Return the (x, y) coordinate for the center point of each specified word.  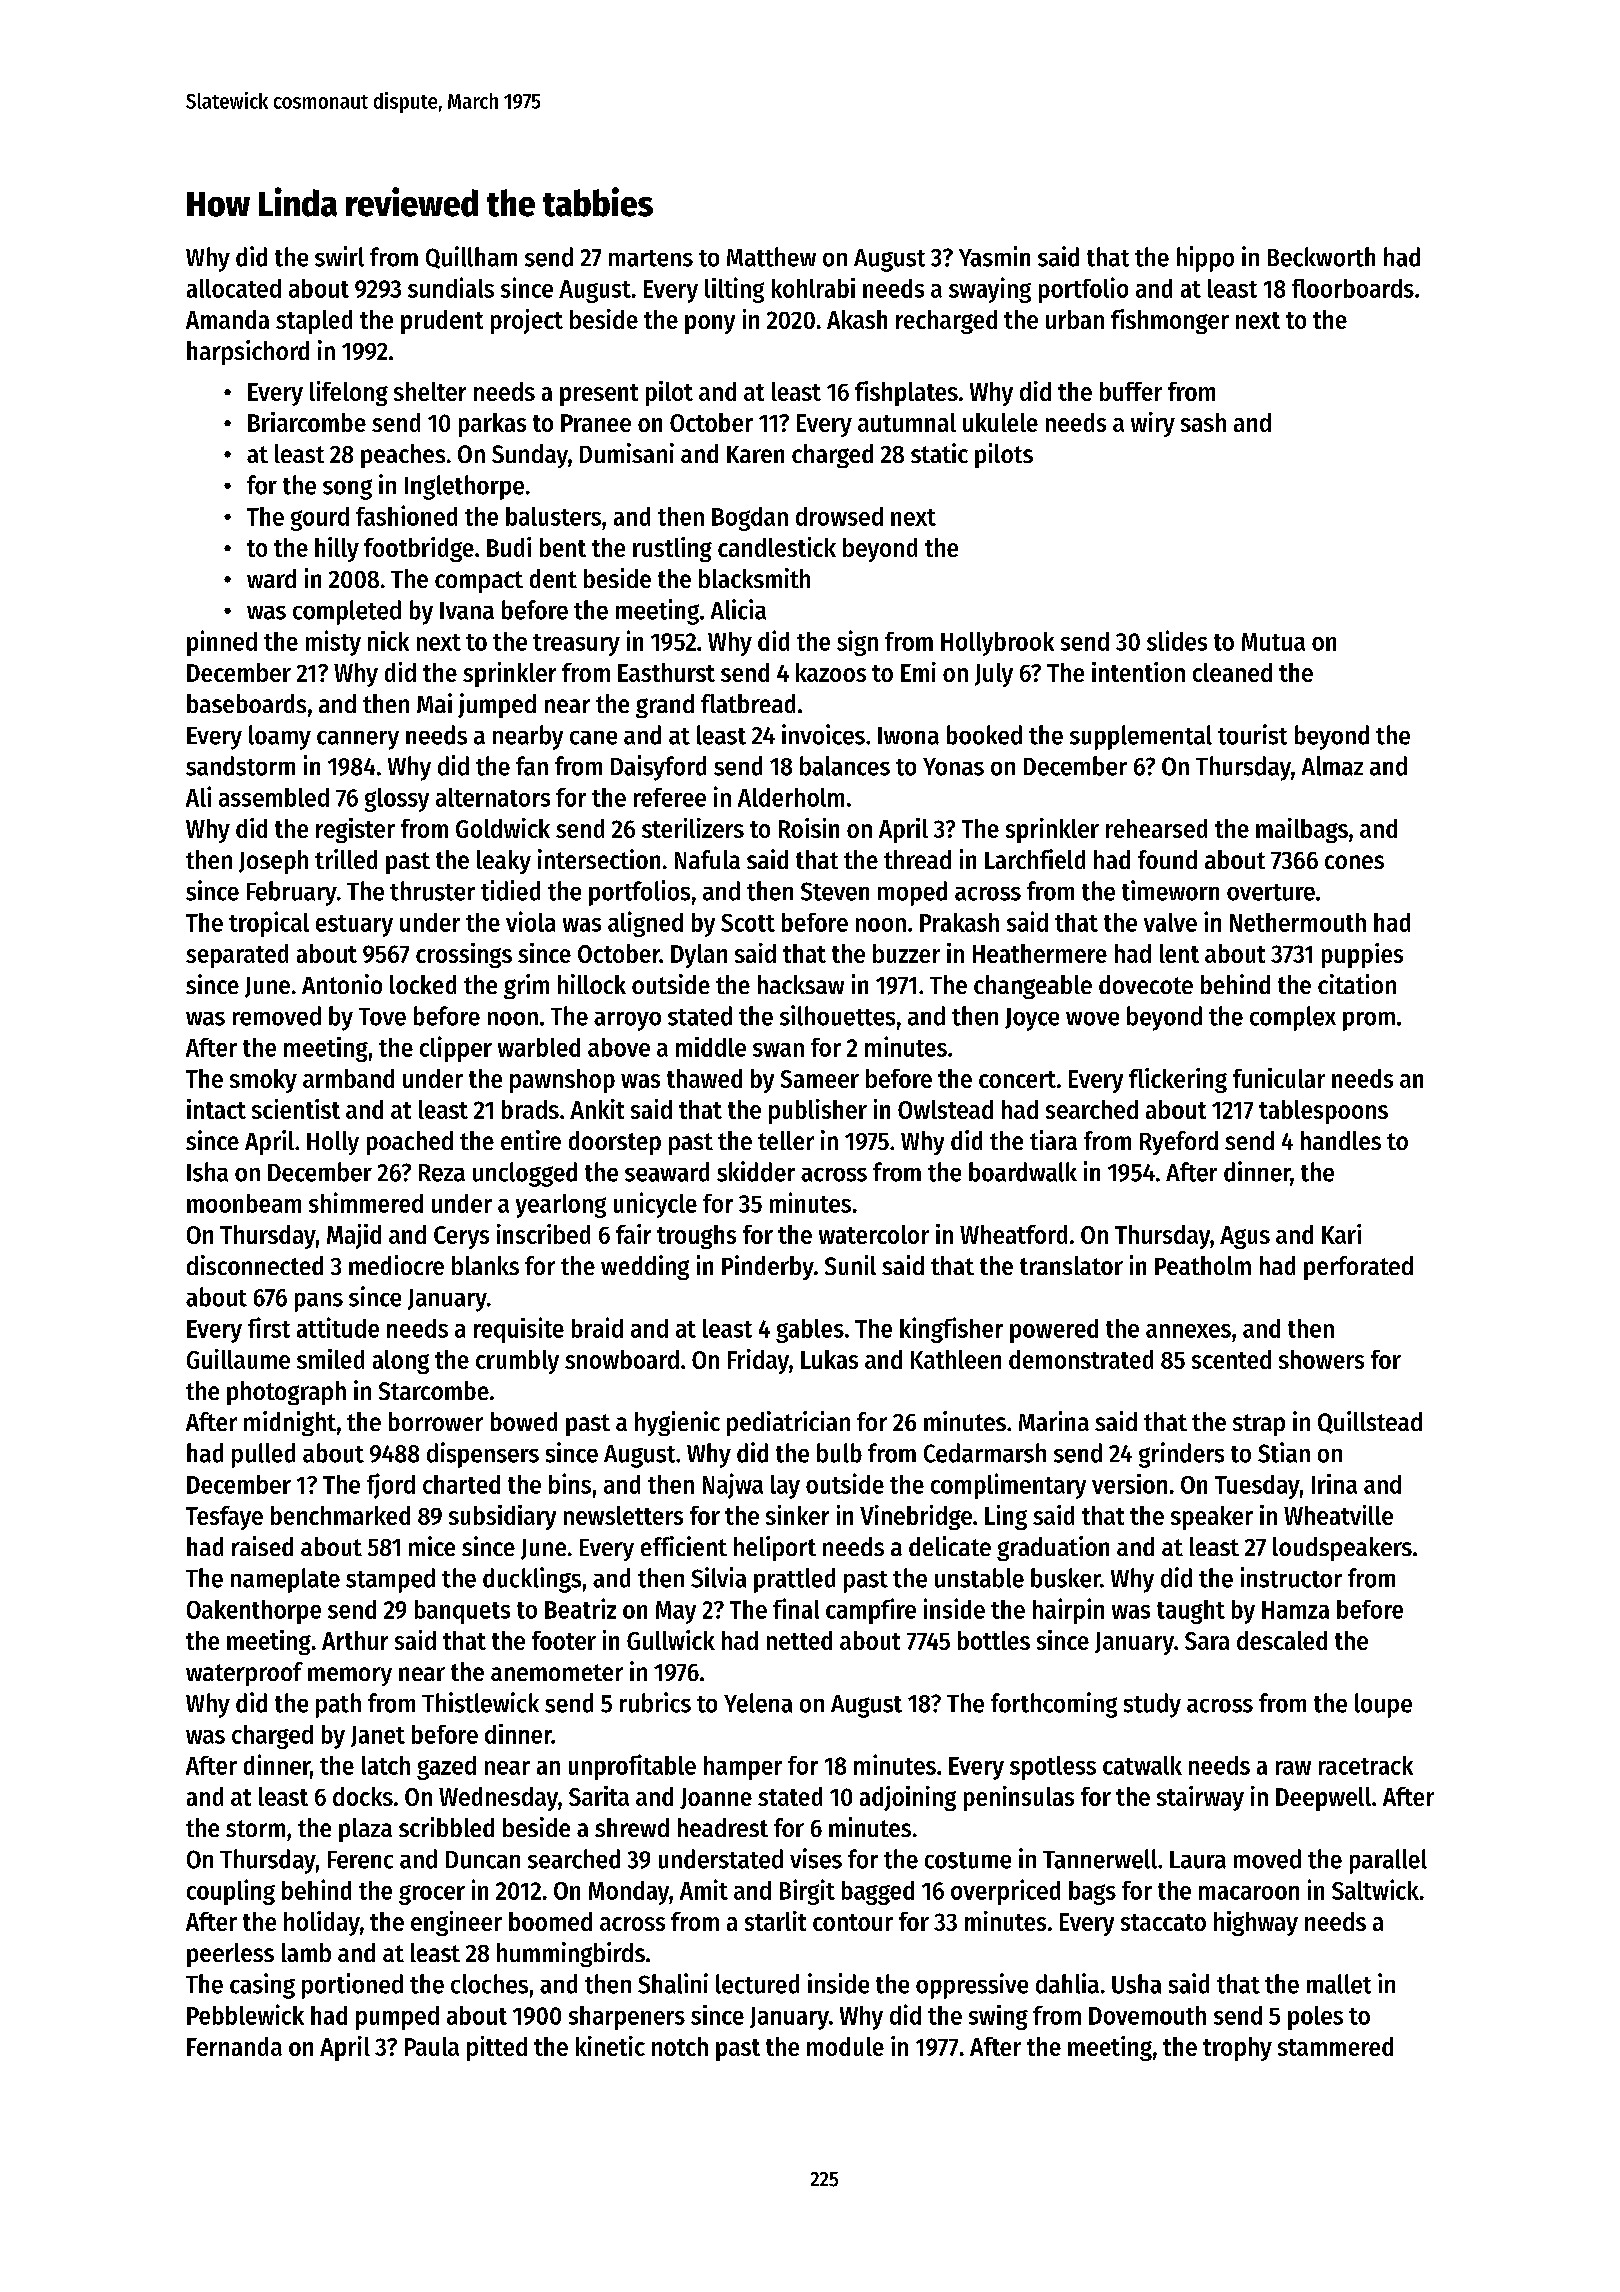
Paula (432, 2046)
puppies (1362, 955)
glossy (397, 800)
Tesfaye (224, 1518)
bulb (839, 1453)
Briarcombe (307, 422)
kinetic (610, 2046)
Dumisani (627, 453)
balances (845, 766)
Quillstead (1370, 1422)
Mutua (1273, 642)
